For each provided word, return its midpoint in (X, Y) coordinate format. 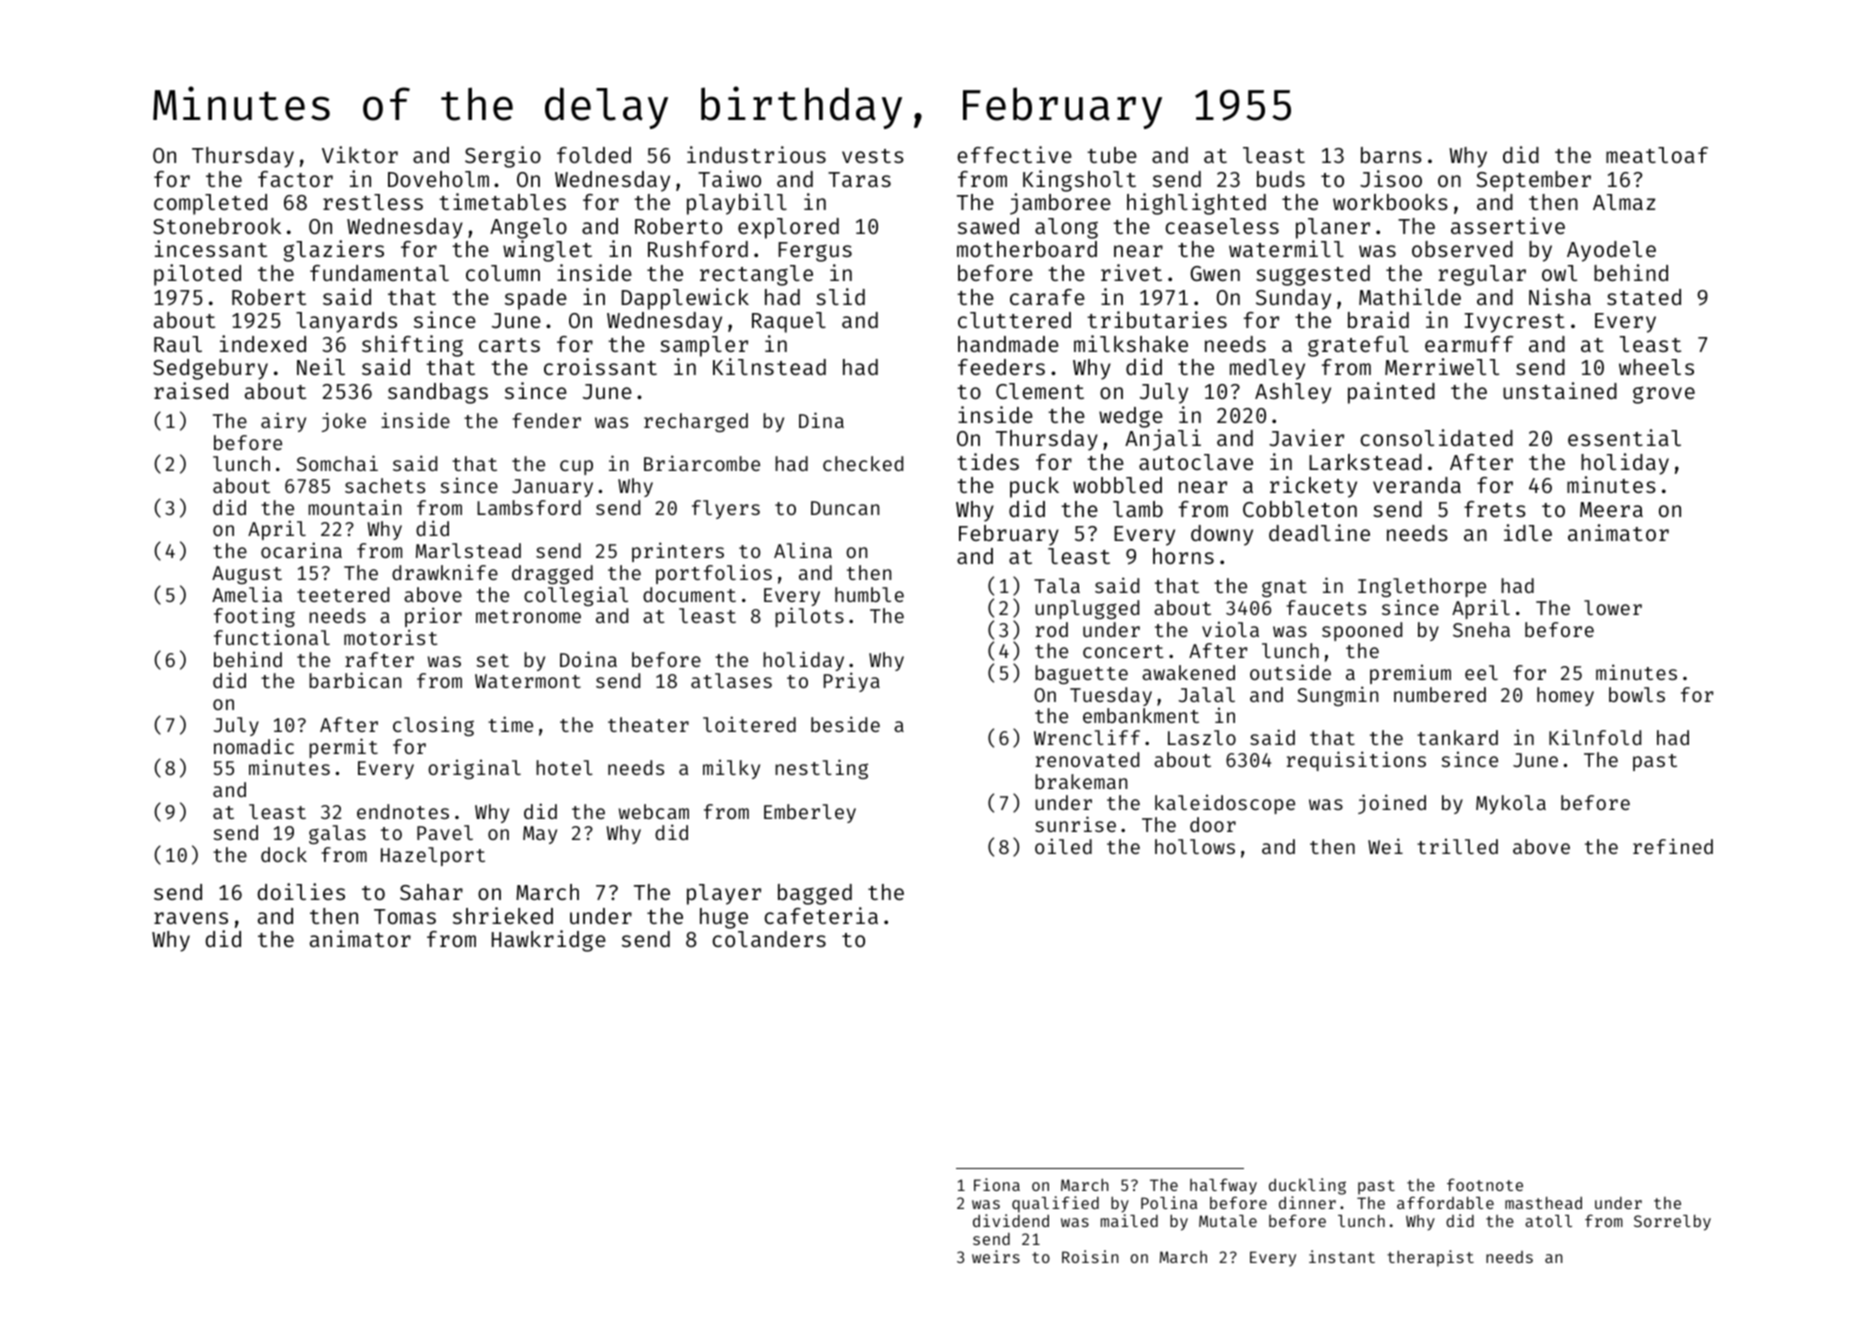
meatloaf (1657, 155)
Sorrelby (1672, 1223)
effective (1014, 154)
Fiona (997, 1184)
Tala (1057, 585)
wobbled (1117, 485)
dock (284, 854)
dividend (1011, 1220)
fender (546, 420)
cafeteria (821, 915)
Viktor (360, 154)
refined (1673, 846)
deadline (1319, 532)
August (247, 575)
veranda (1417, 485)
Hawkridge (549, 941)
